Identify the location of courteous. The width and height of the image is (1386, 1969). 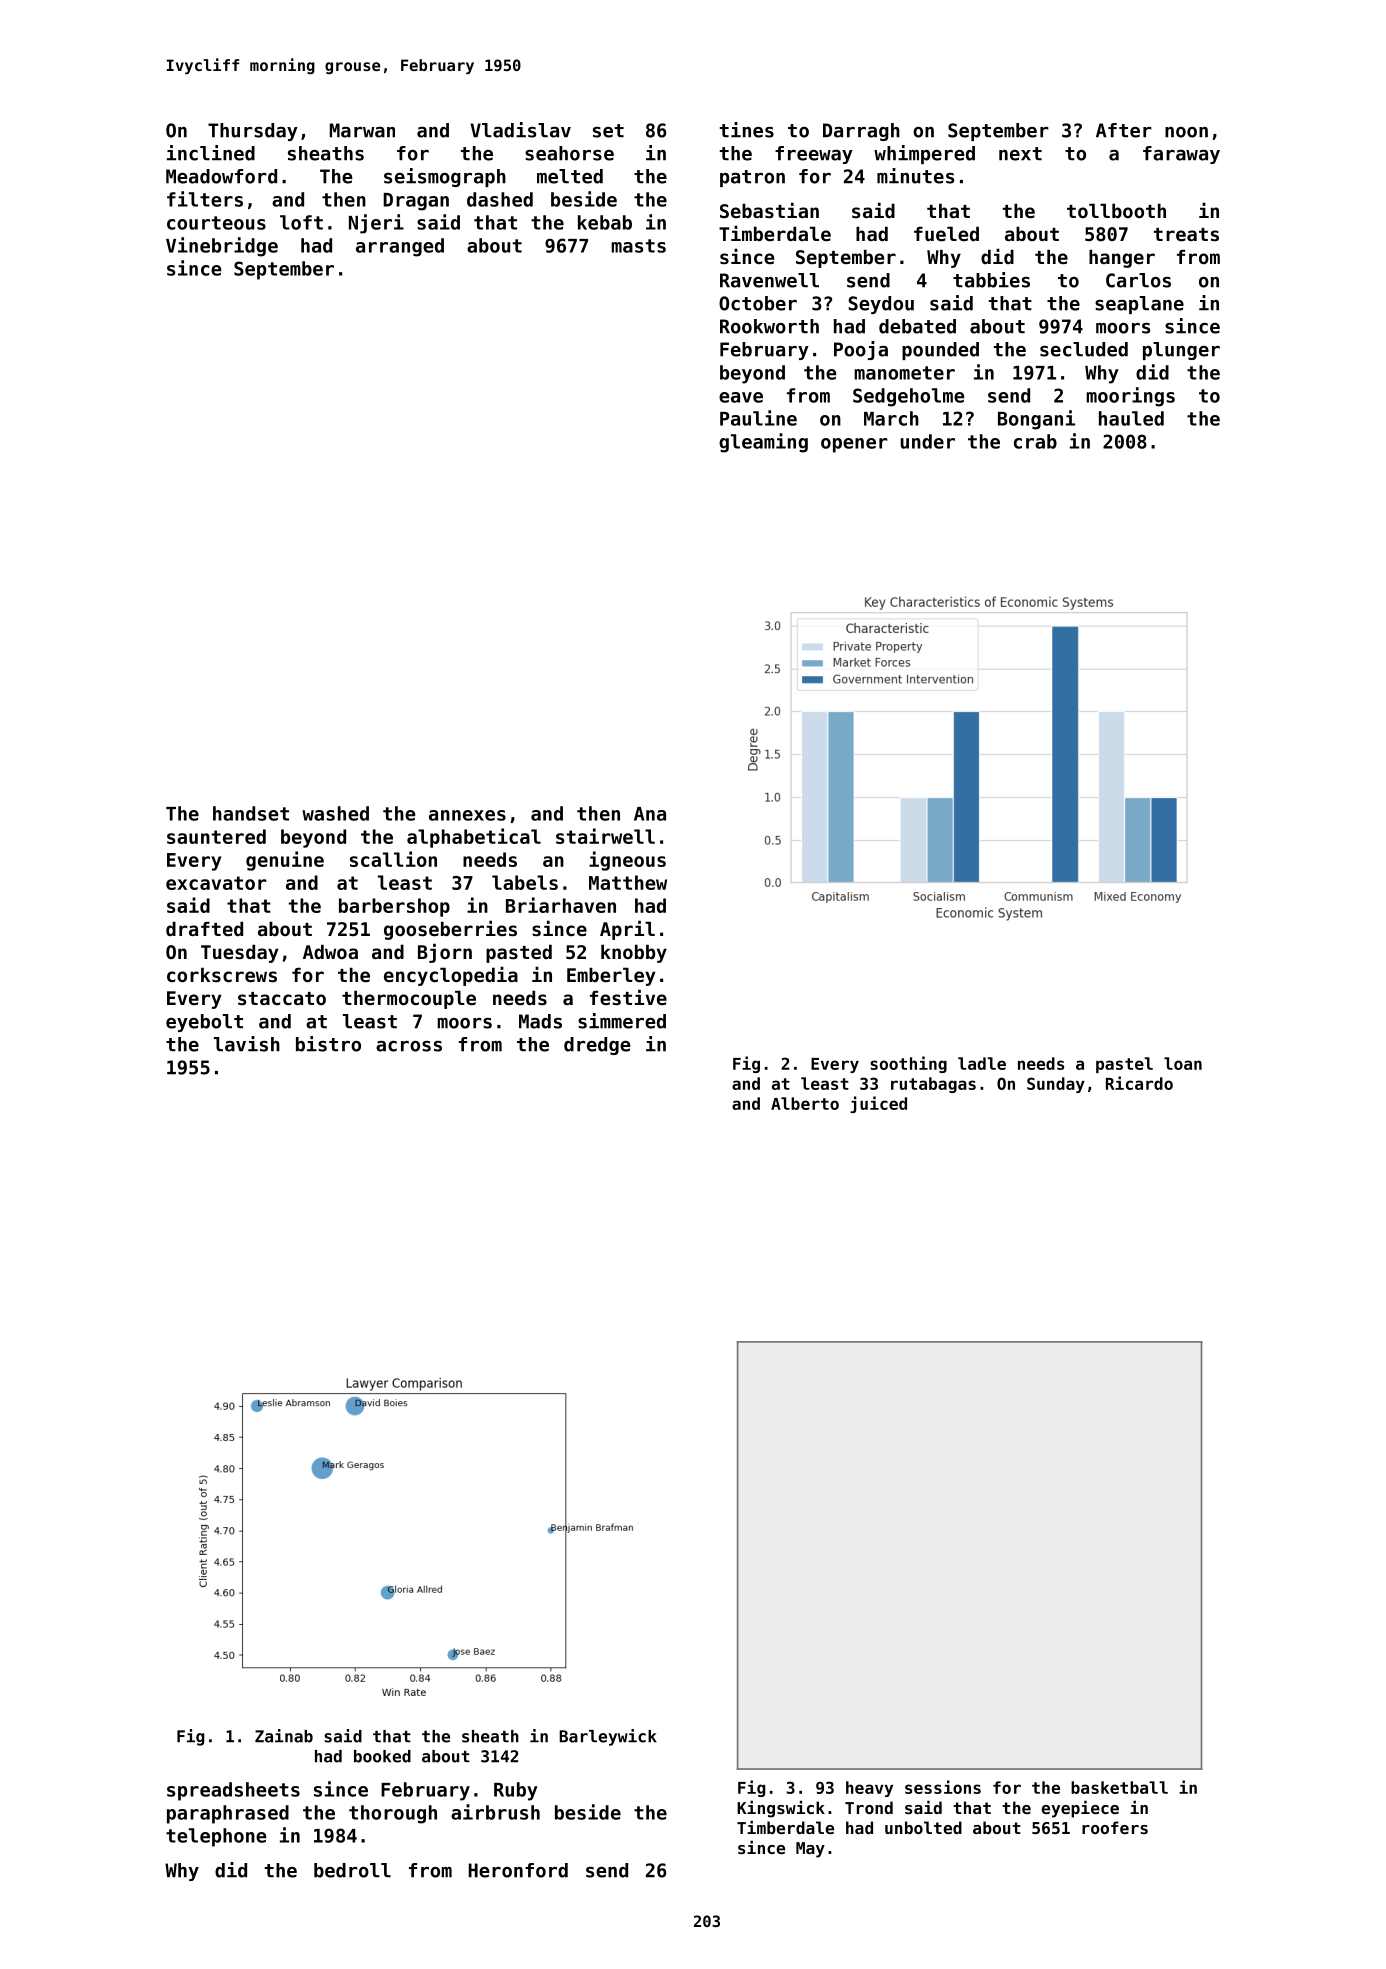
(216, 223).
